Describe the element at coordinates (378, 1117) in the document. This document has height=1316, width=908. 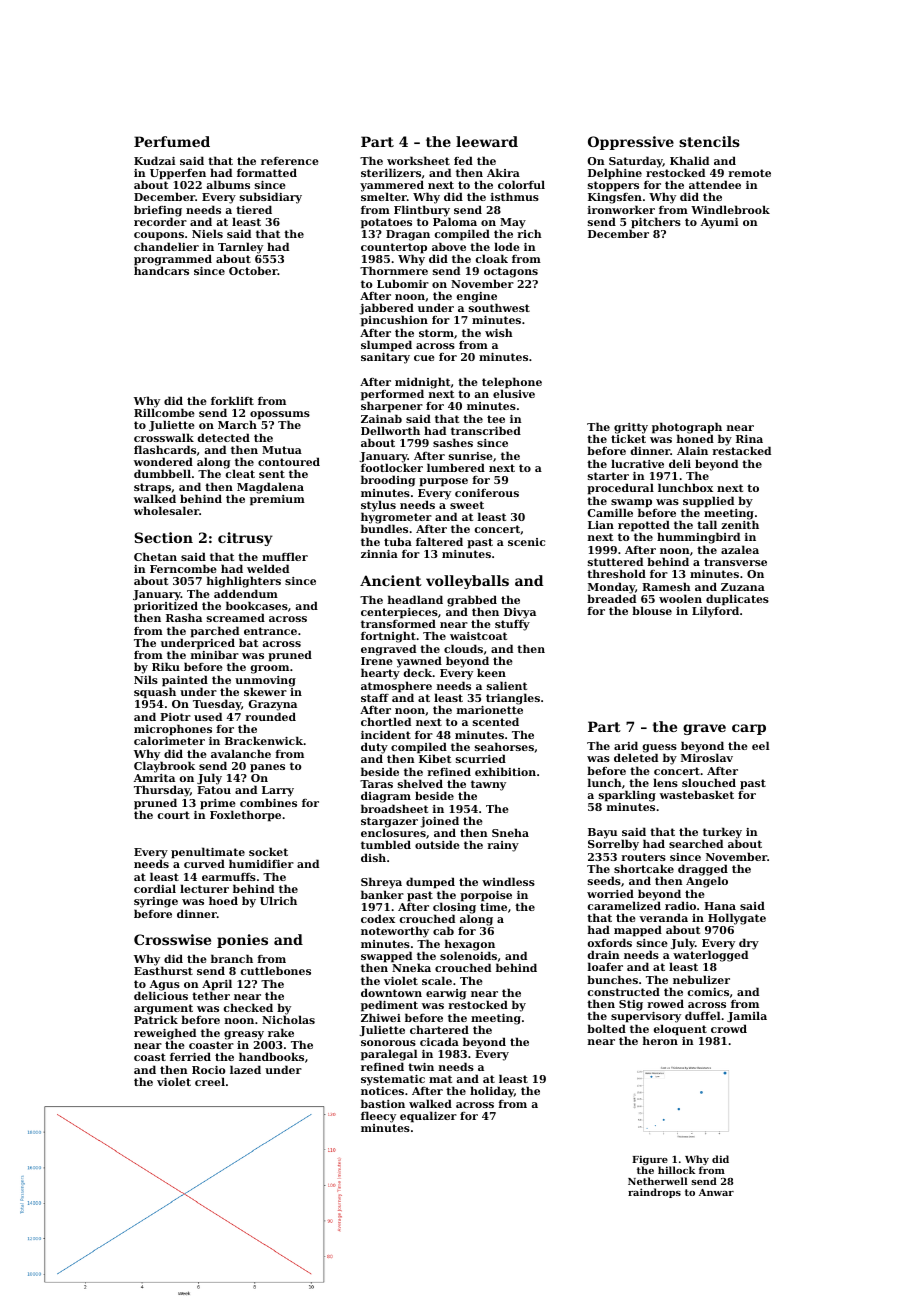
I see `fleecy` at that location.
